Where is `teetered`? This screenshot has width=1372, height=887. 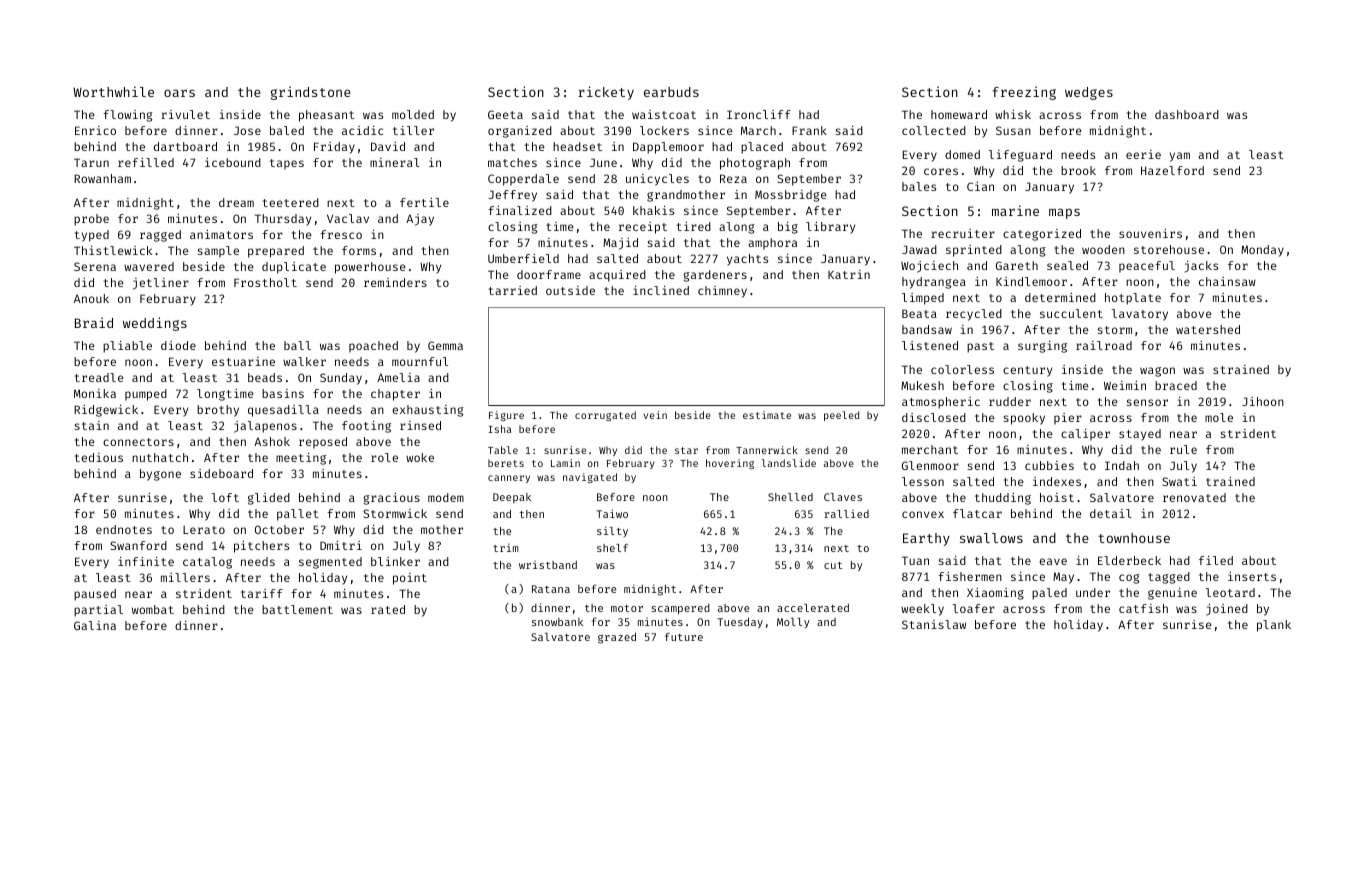
teetered is located at coordinates (291, 202).
